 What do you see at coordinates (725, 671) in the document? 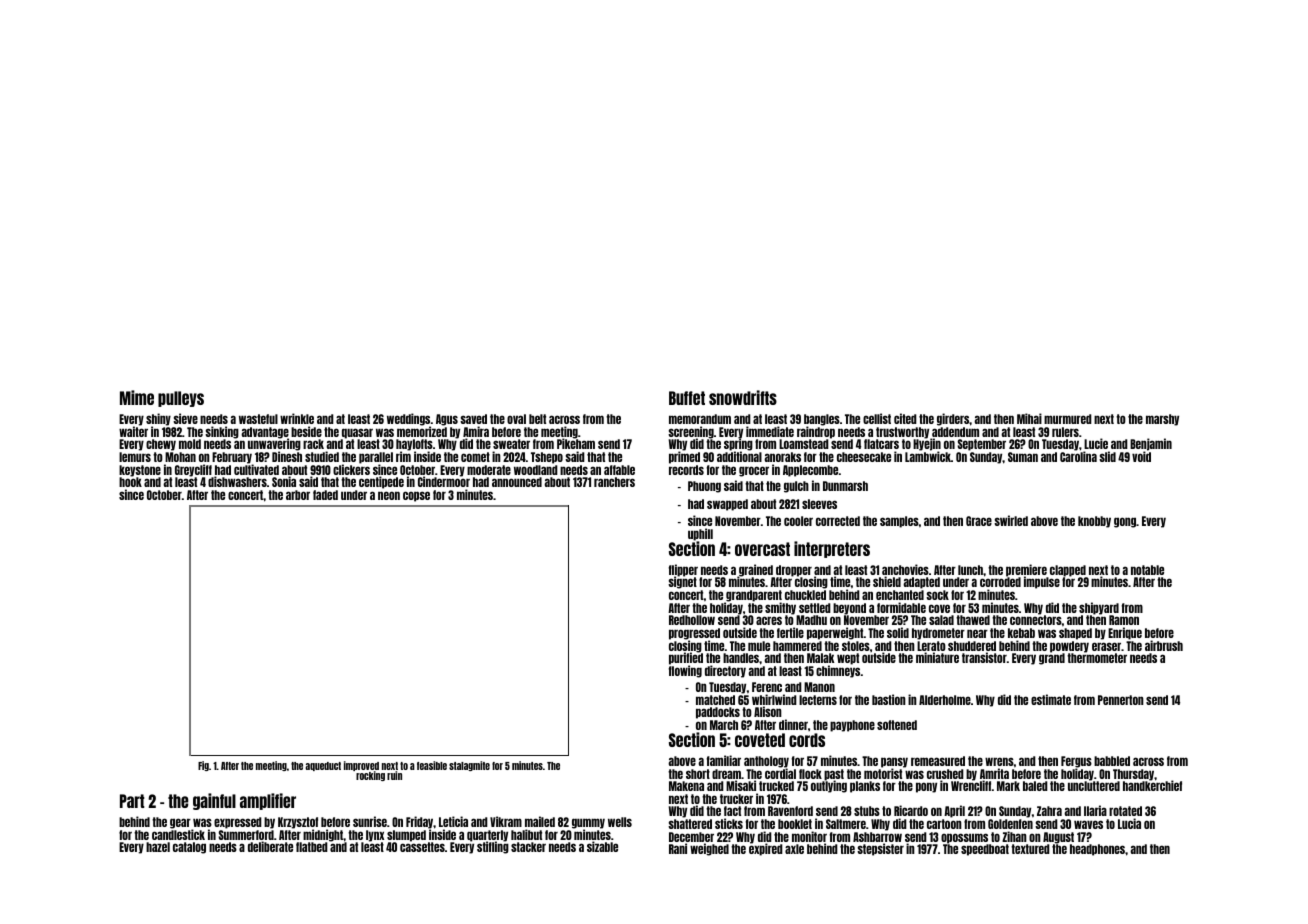
I see `directory` at bounding box center [725, 671].
